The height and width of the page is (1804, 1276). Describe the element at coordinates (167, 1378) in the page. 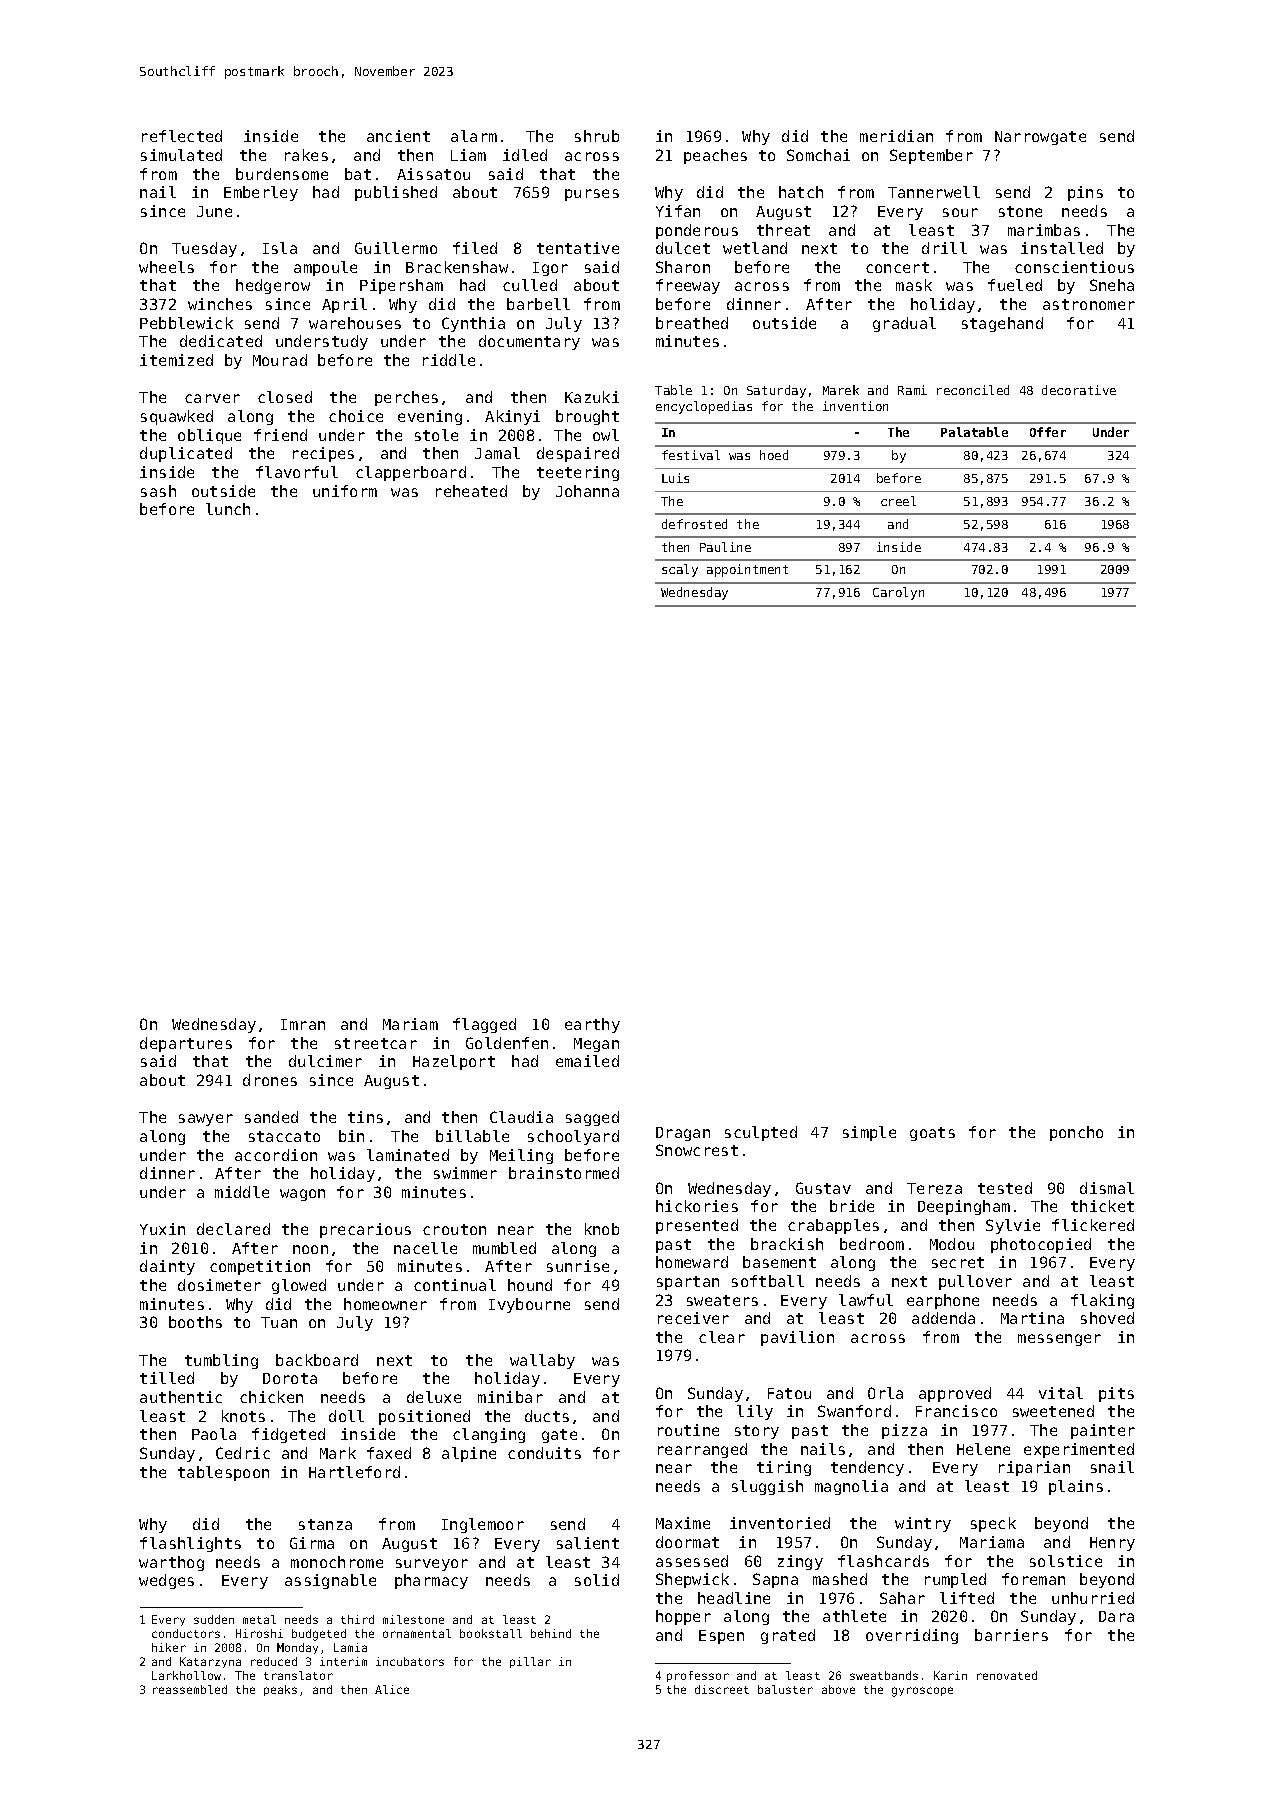

I see `tilled` at that location.
